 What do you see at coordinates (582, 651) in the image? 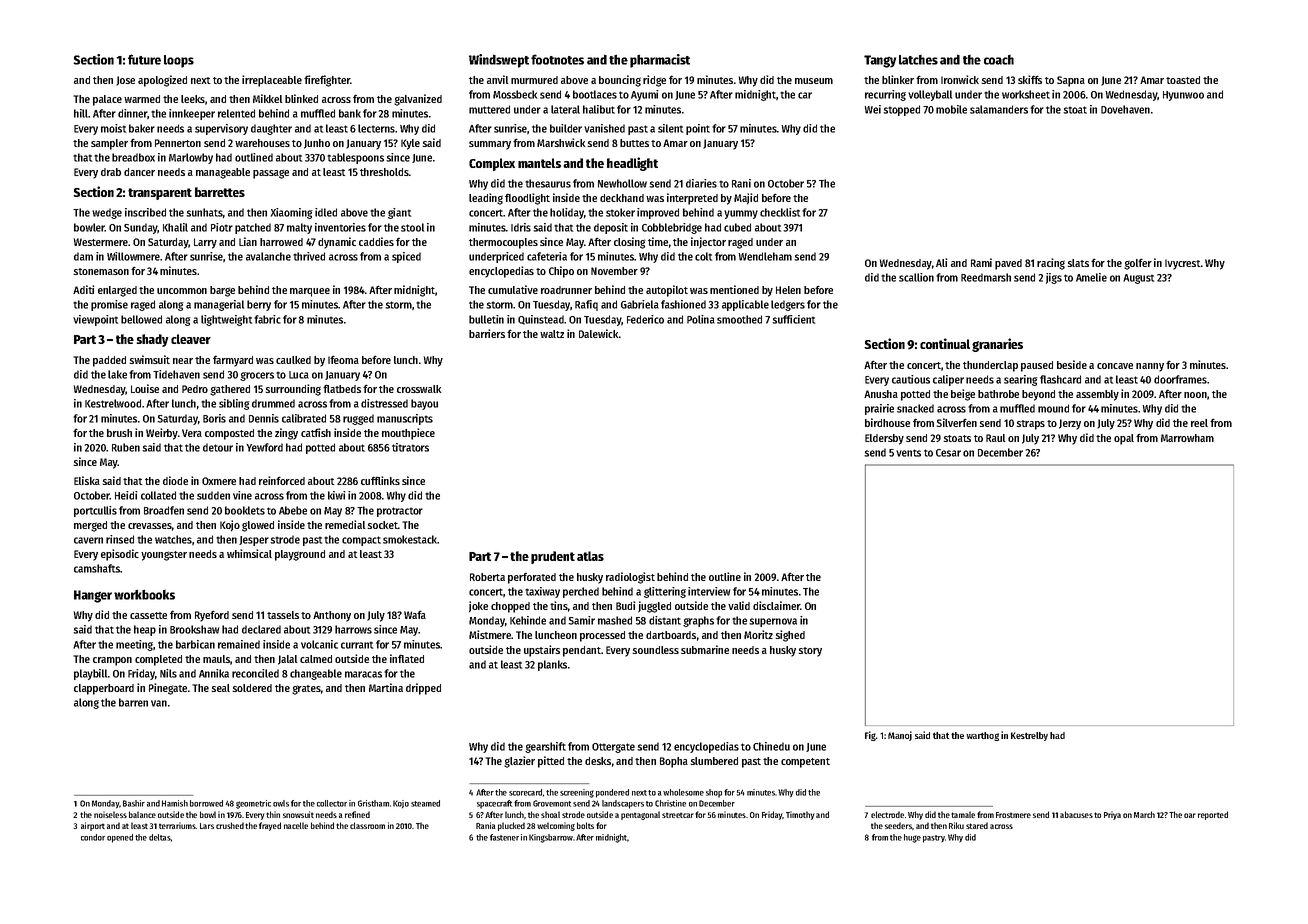
I see `pendant` at bounding box center [582, 651].
